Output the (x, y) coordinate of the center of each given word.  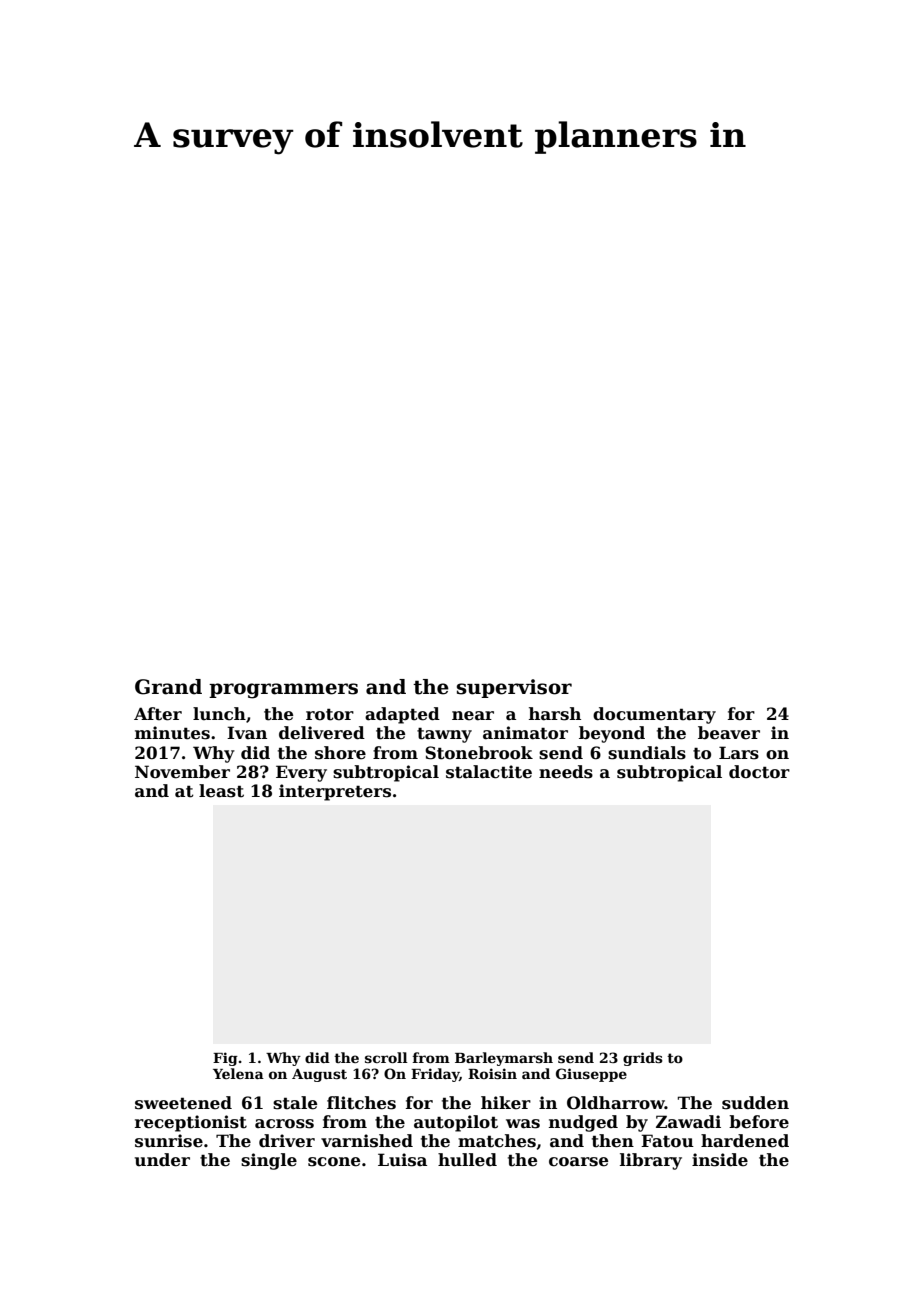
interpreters (335, 792)
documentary (654, 715)
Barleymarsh (504, 1059)
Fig (225, 1059)
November (182, 772)
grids (643, 1059)
